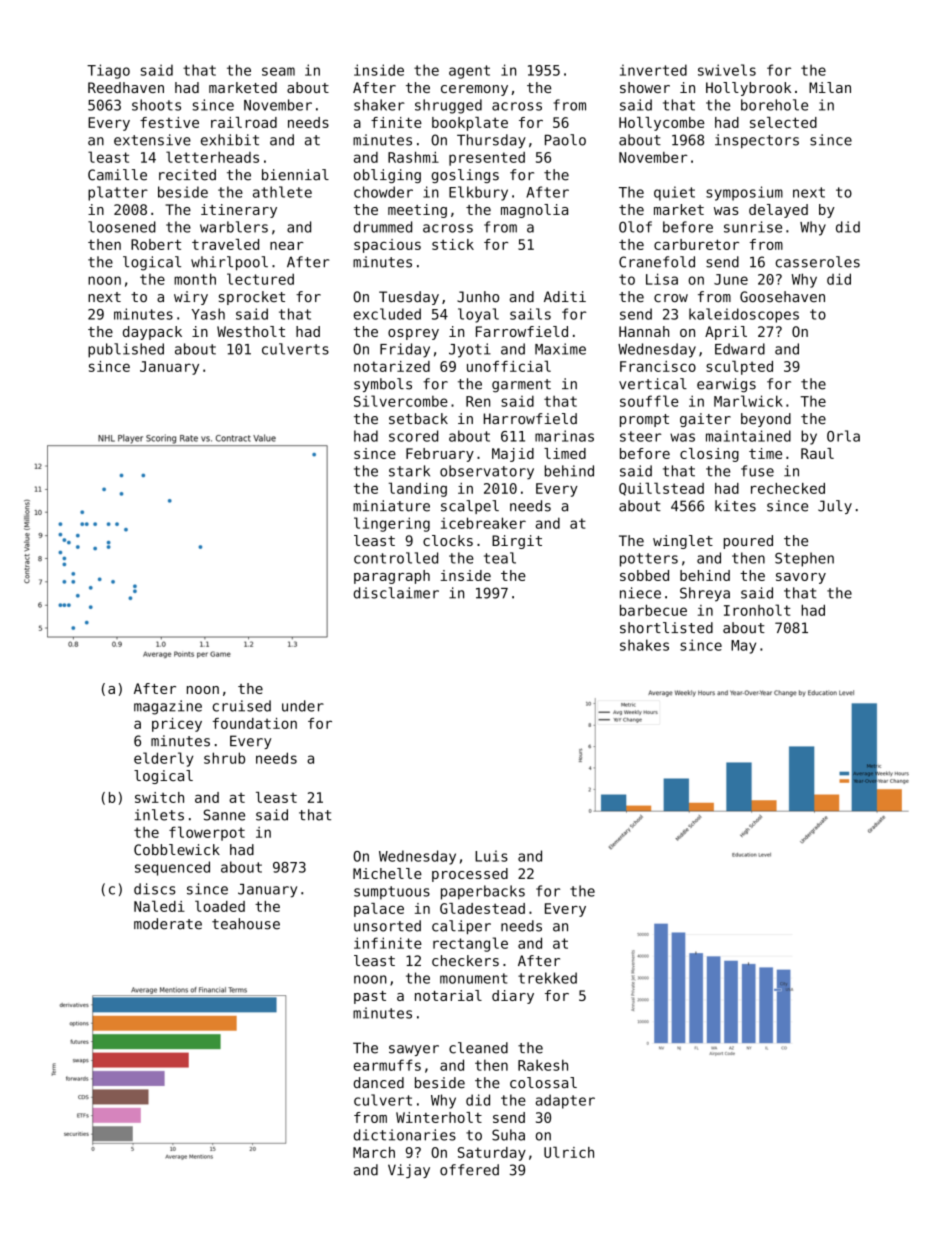  What do you see at coordinates (727, 70) in the document?
I see `swivels` at bounding box center [727, 70].
